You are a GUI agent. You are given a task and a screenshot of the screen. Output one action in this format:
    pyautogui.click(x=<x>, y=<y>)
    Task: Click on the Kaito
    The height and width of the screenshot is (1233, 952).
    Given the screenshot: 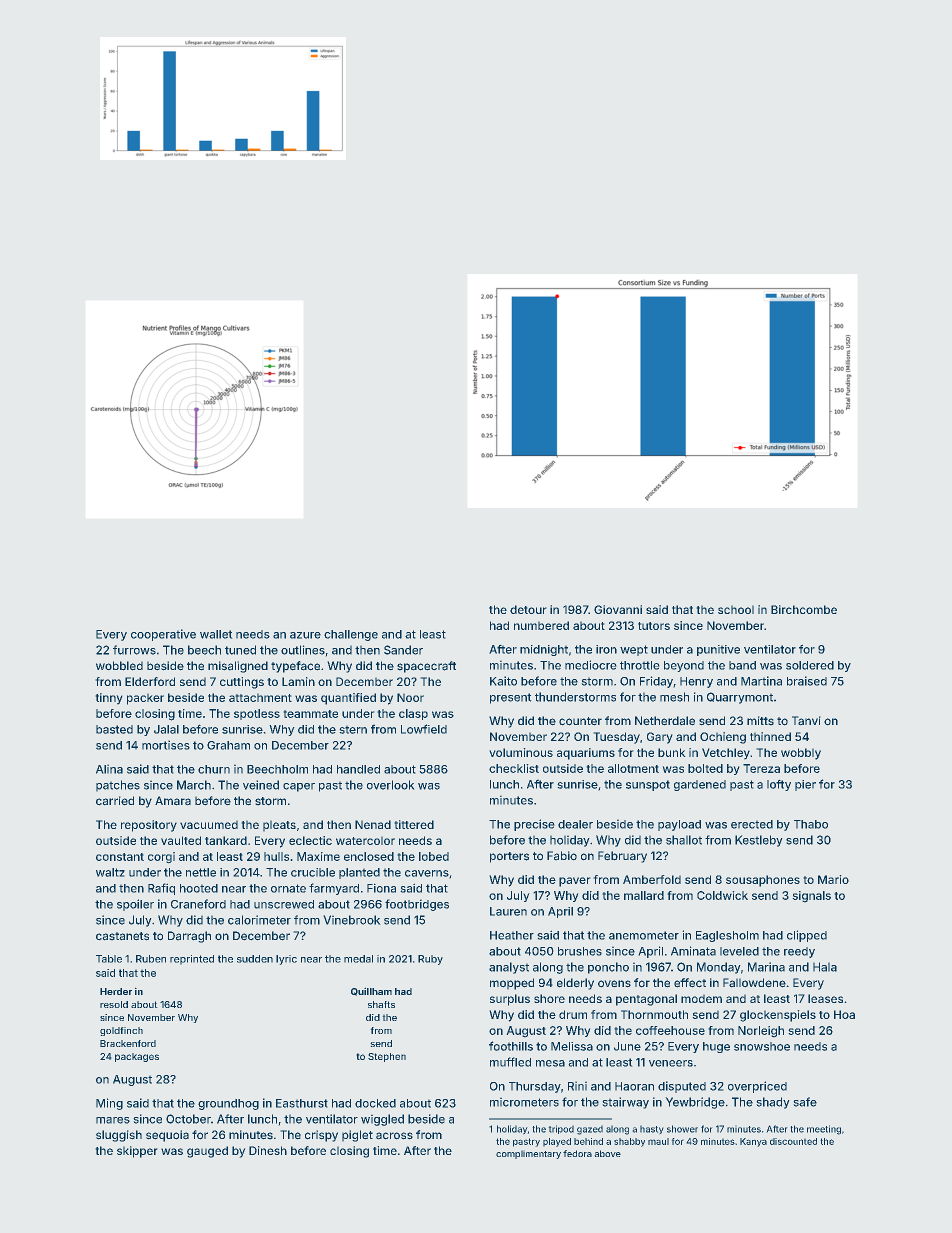 What is the action you would take?
    pyautogui.click(x=503, y=681)
